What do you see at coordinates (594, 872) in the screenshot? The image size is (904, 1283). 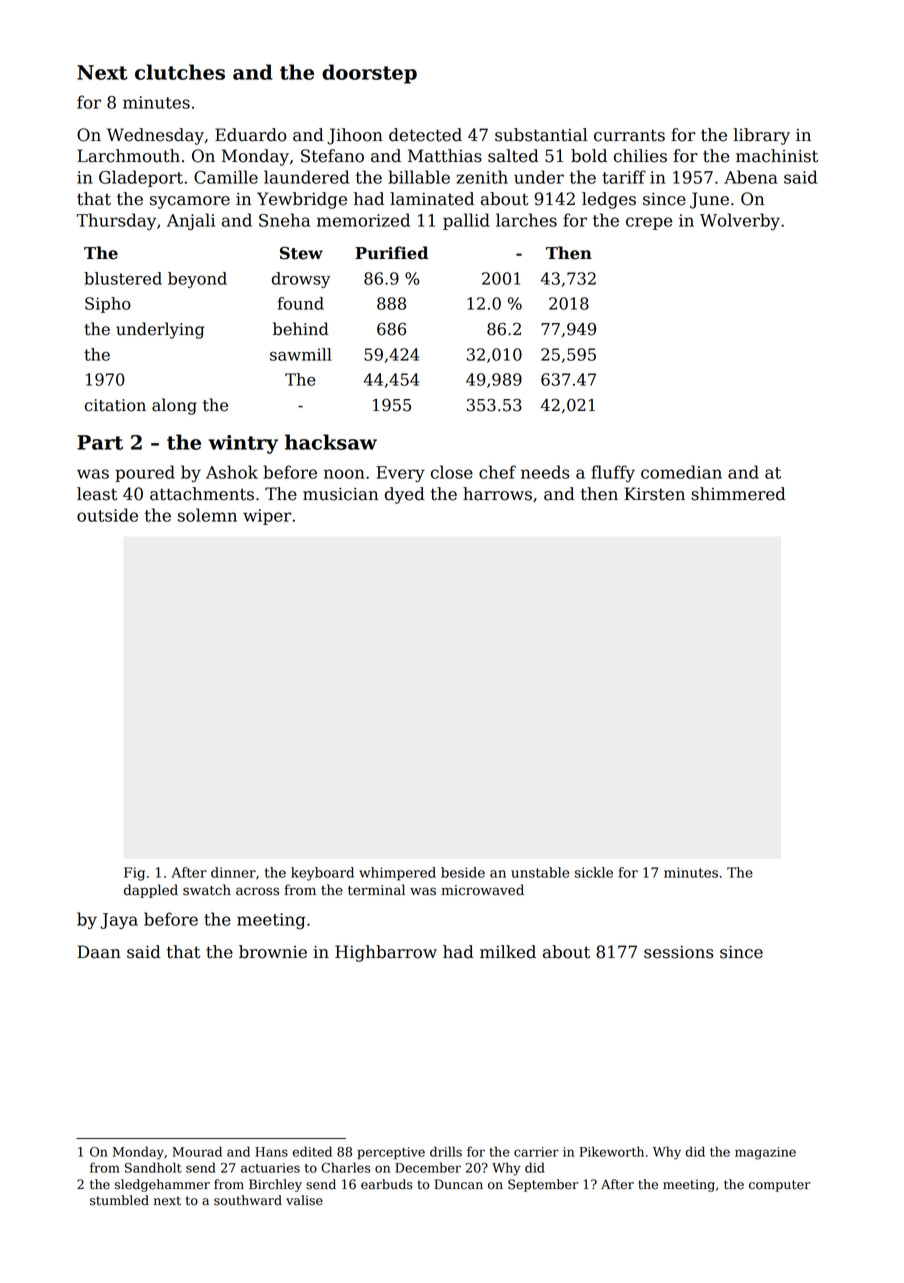 I see `sickle` at bounding box center [594, 872].
